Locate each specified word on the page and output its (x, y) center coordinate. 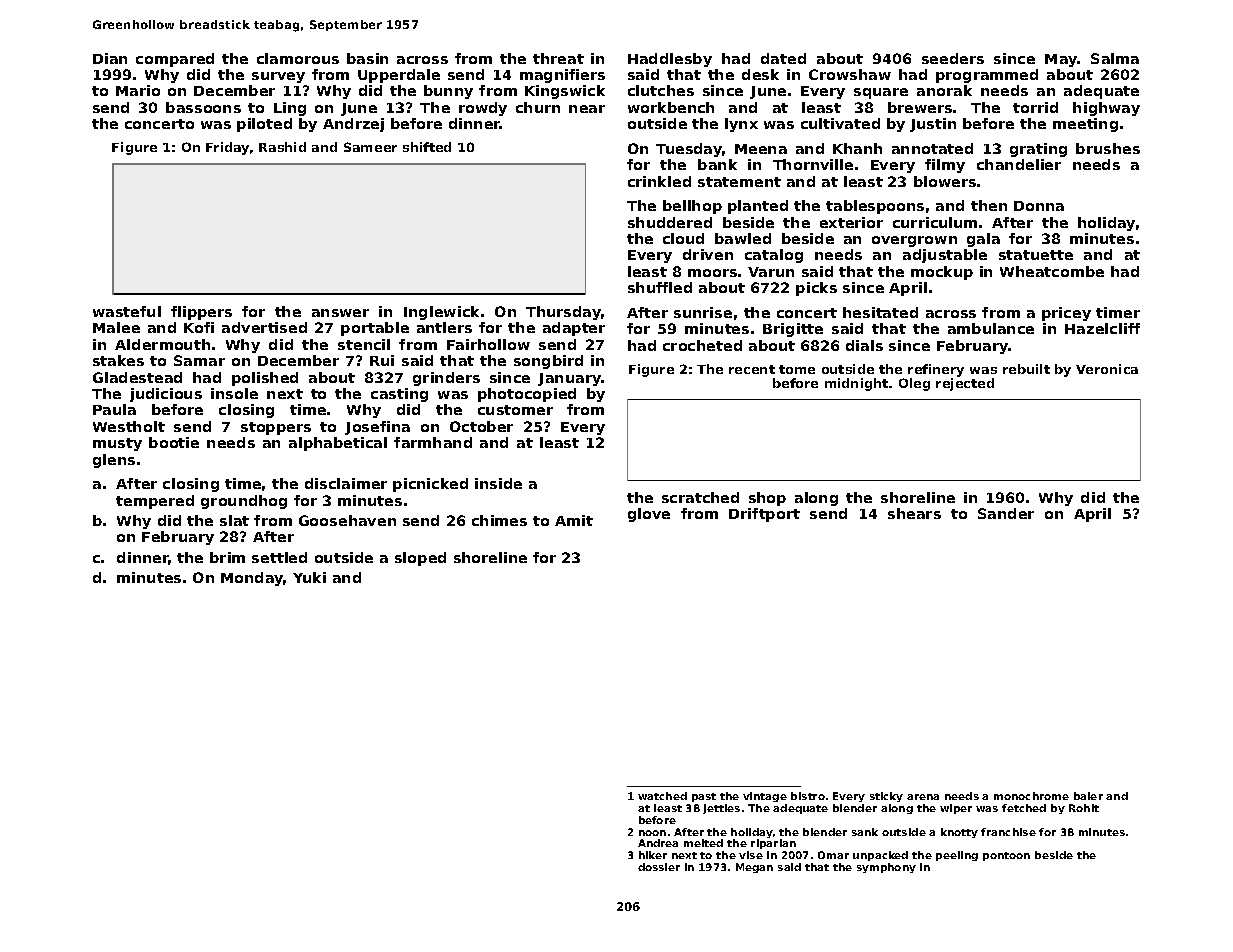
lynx (741, 125)
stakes (118, 360)
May (1061, 60)
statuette (1036, 255)
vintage (765, 797)
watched (662, 796)
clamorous (298, 58)
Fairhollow (488, 344)
